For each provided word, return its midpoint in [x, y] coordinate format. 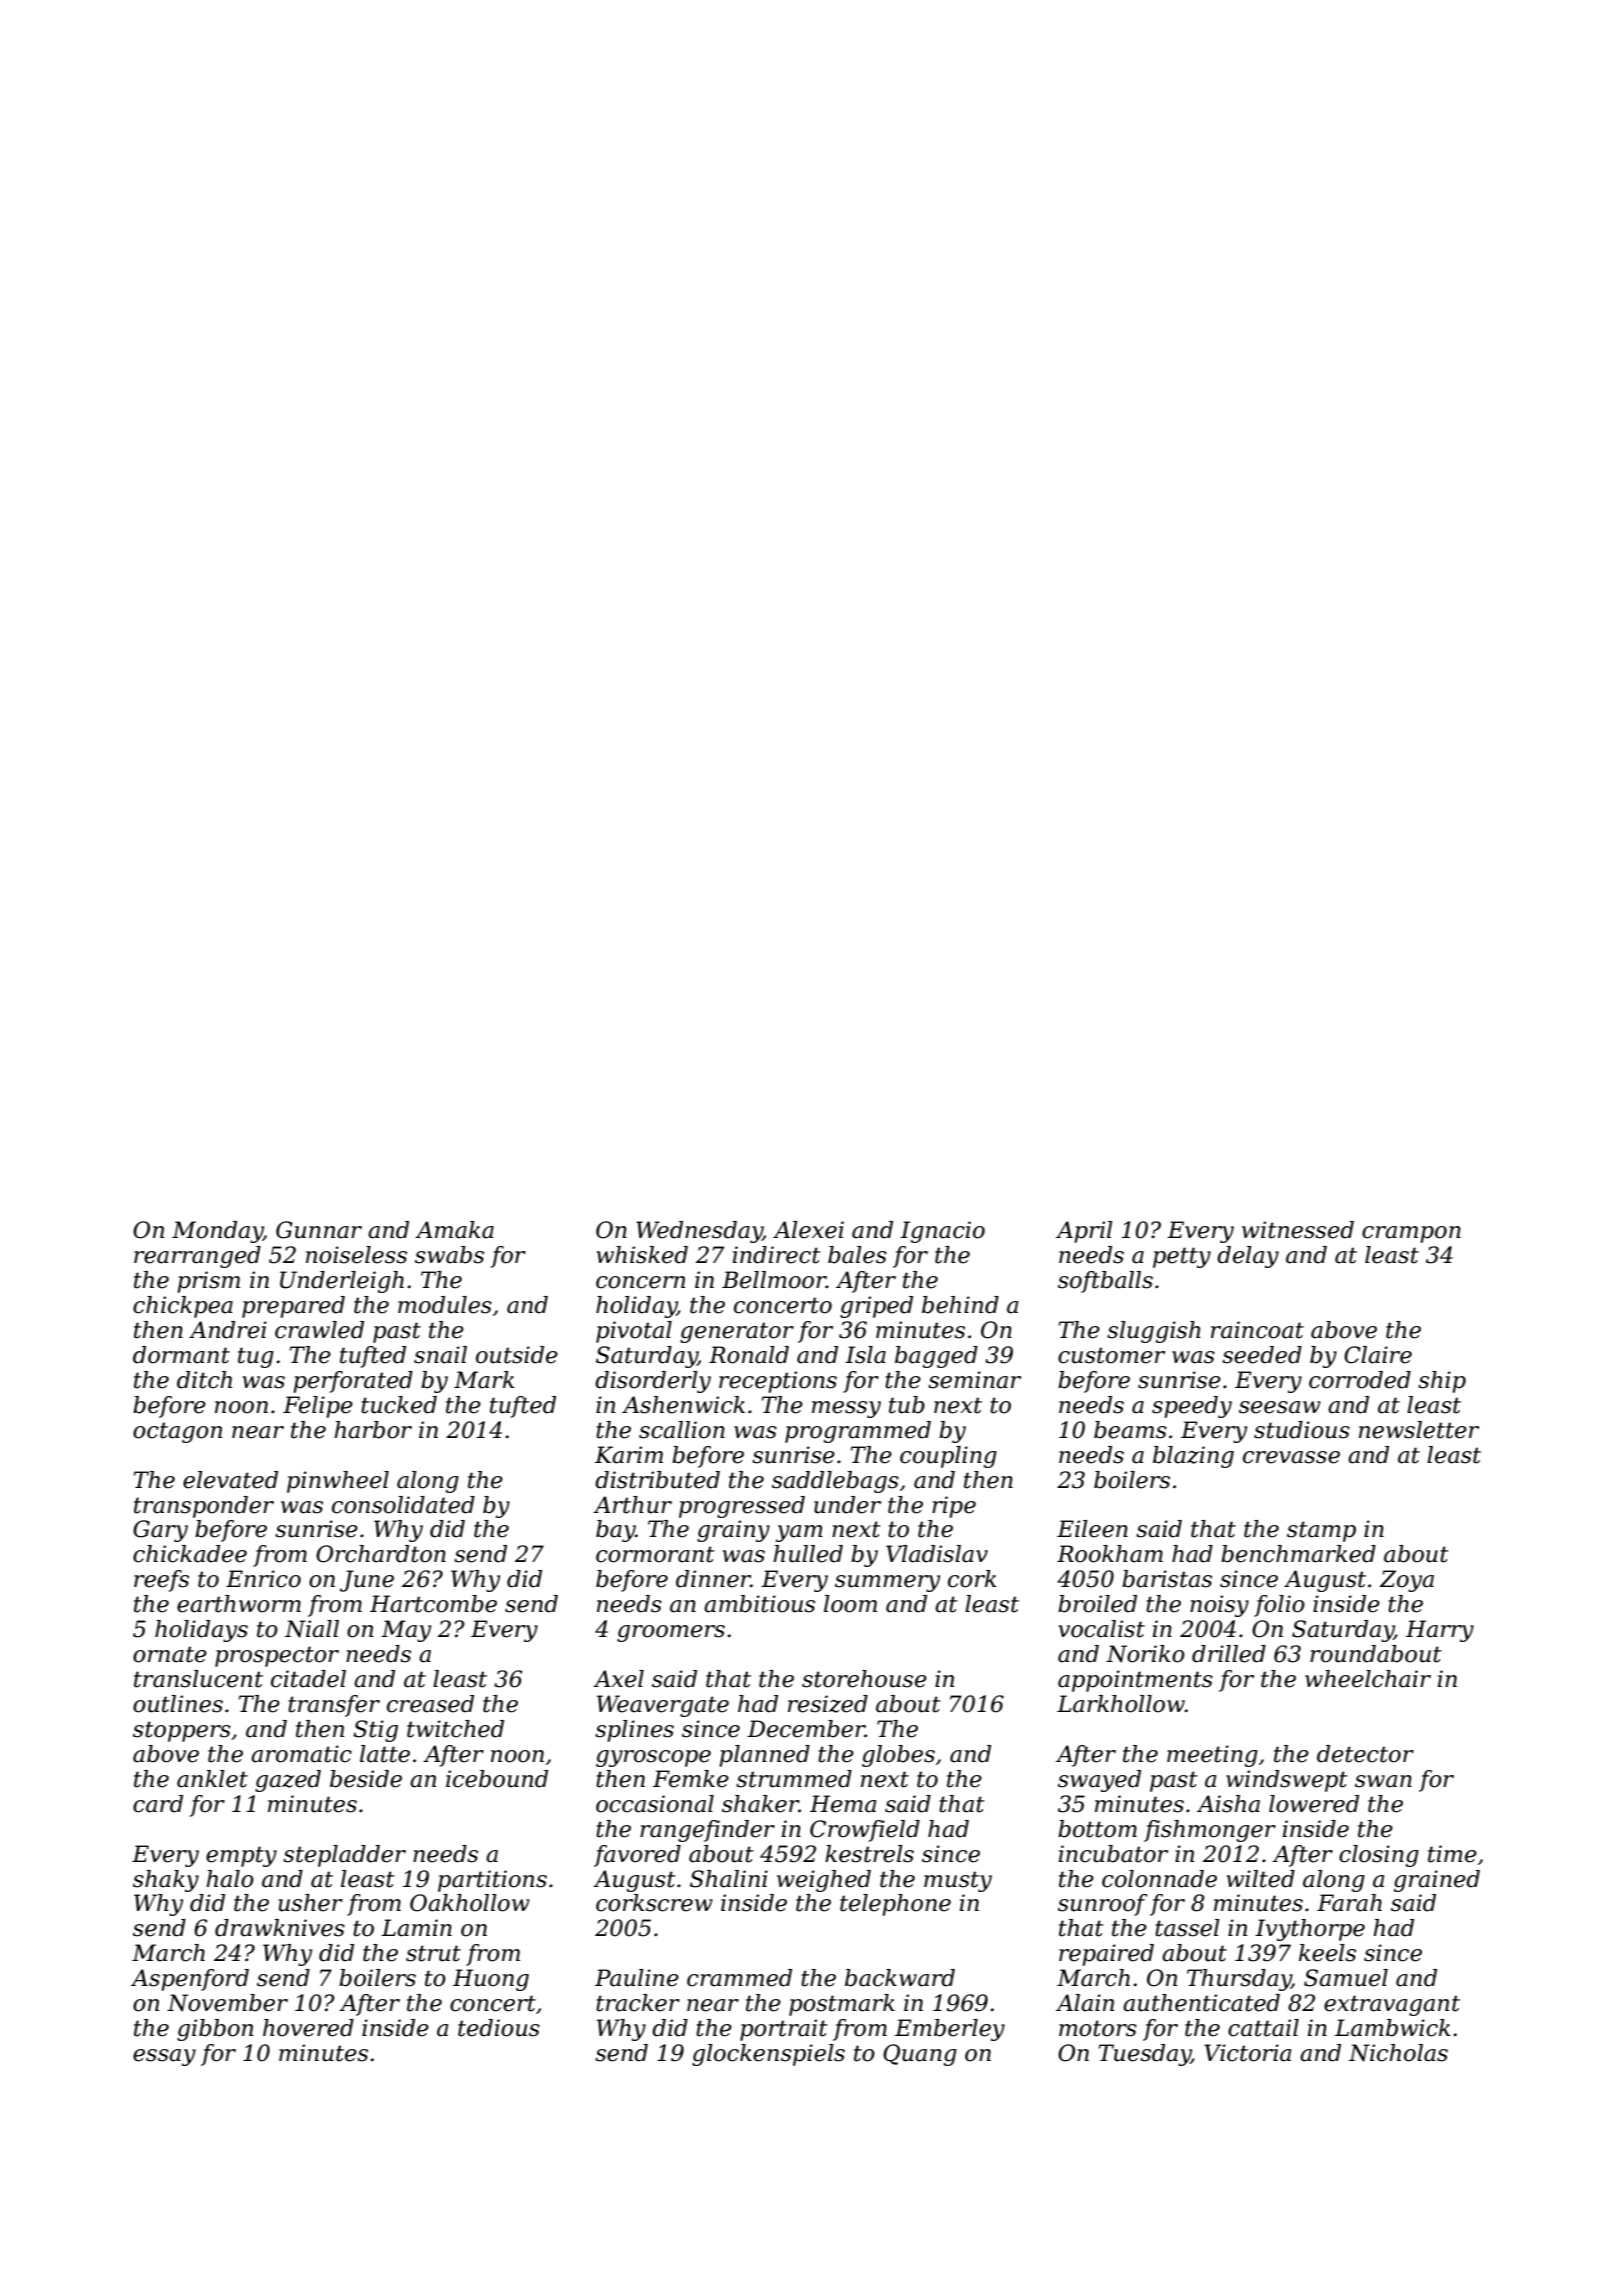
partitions [492, 1881]
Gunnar [319, 1230]
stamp [1321, 1531]
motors [1098, 2028]
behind [960, 1305]
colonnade [1159, 1879]
